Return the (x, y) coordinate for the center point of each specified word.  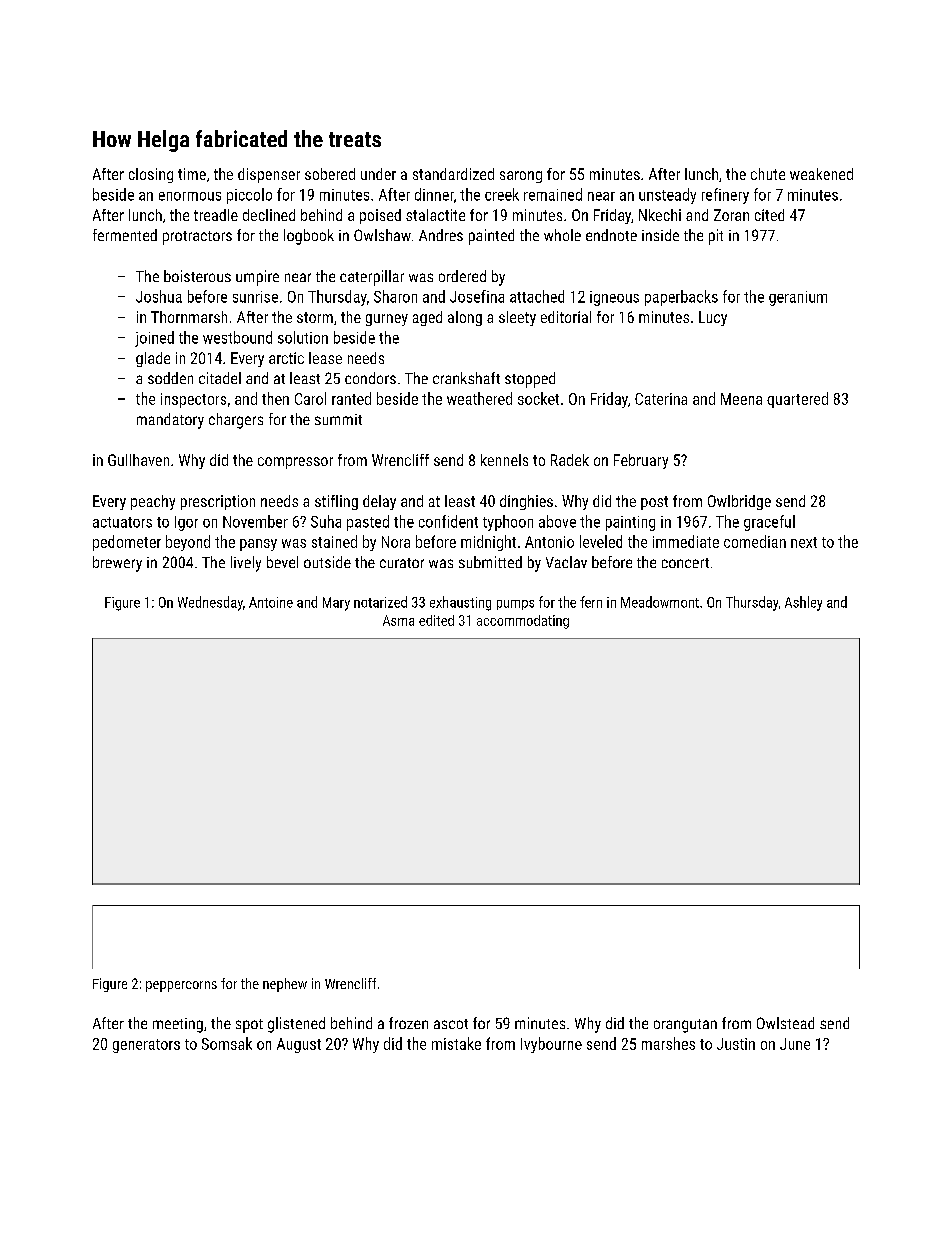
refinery (725, 196)
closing (151, 175)
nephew (285, 985)
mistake (456, 1043)
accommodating (523, 622)
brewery (117, 564)
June (795, 1044)
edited (436, 620)
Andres (441, 235)
